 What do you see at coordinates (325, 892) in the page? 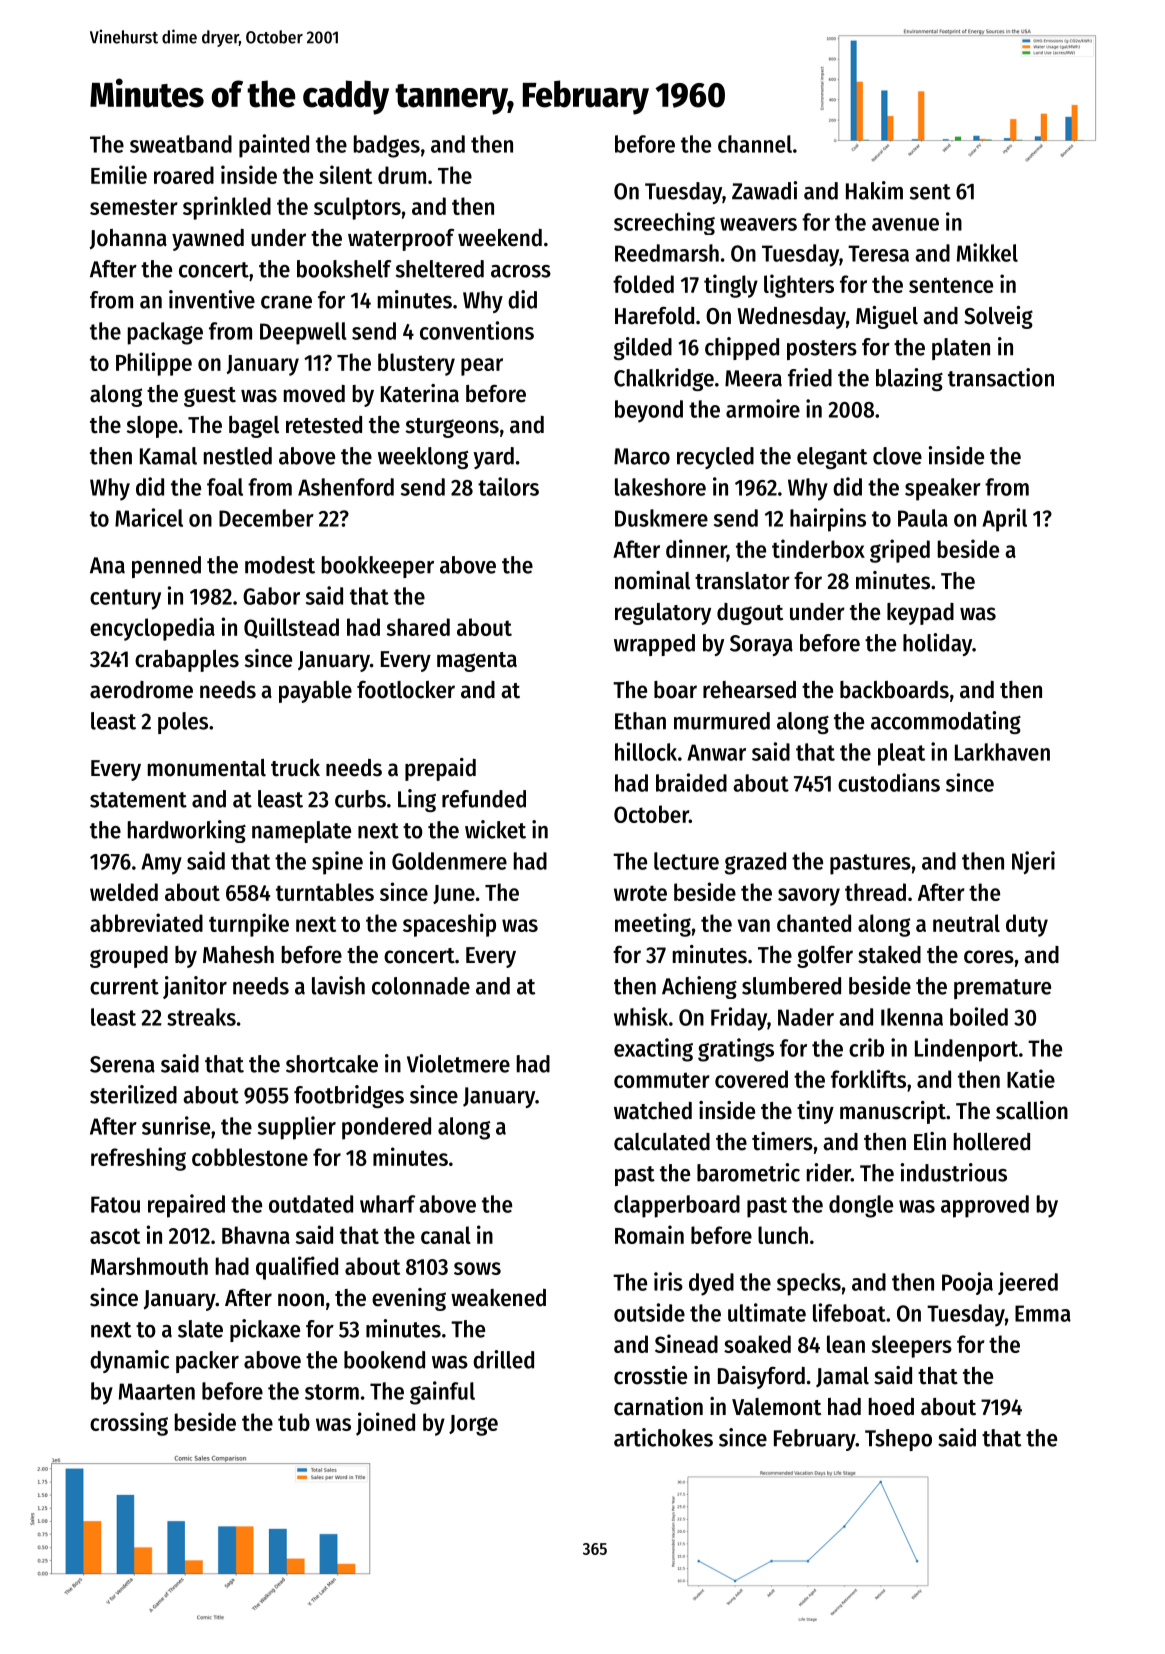
I see `turntables` at bounding box center [325, 892].
